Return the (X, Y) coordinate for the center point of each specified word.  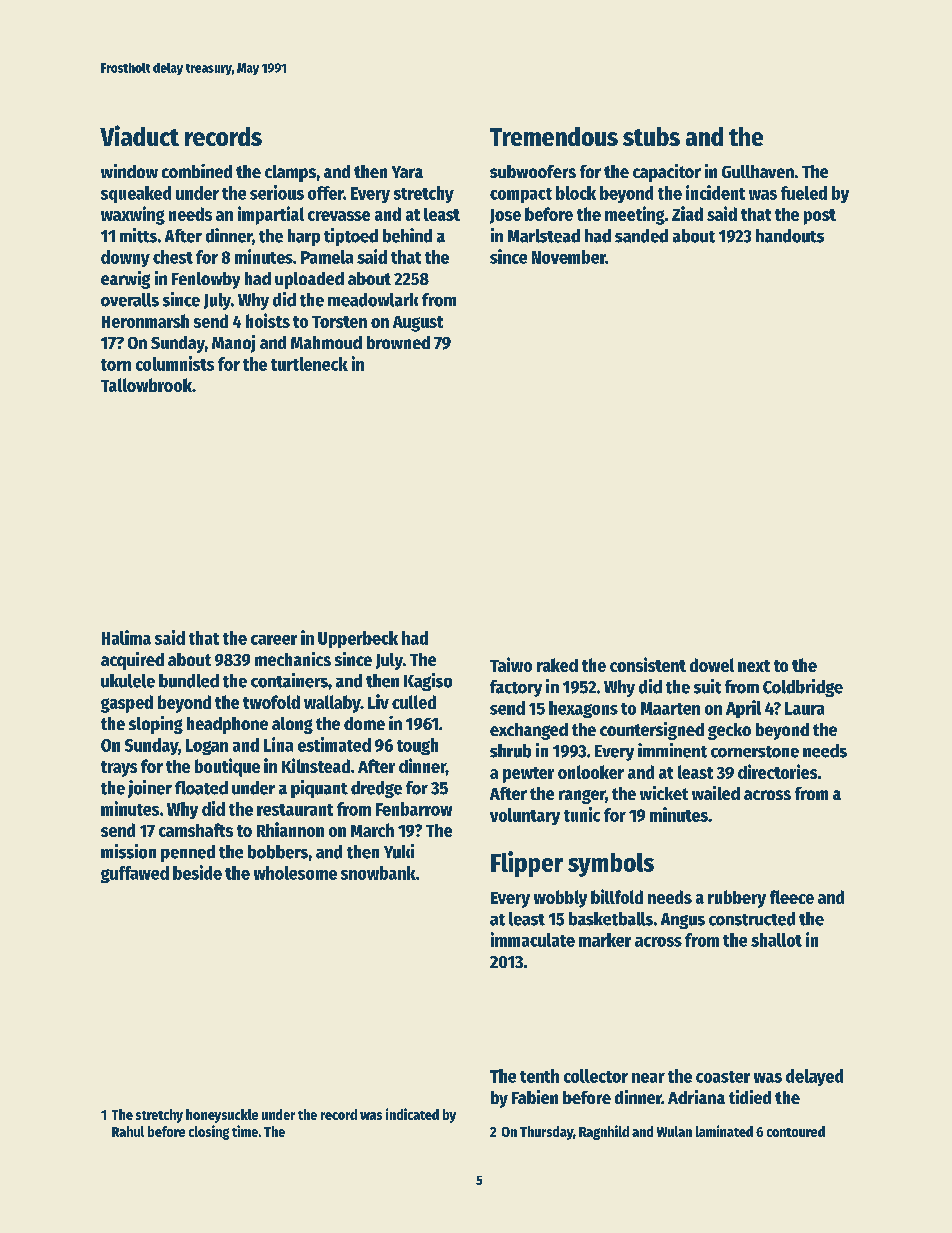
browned (398, 342)
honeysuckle (222, 1116)
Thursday (546, 1133)
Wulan (674, 1131)
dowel (712, 665)
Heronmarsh (145, 321)
